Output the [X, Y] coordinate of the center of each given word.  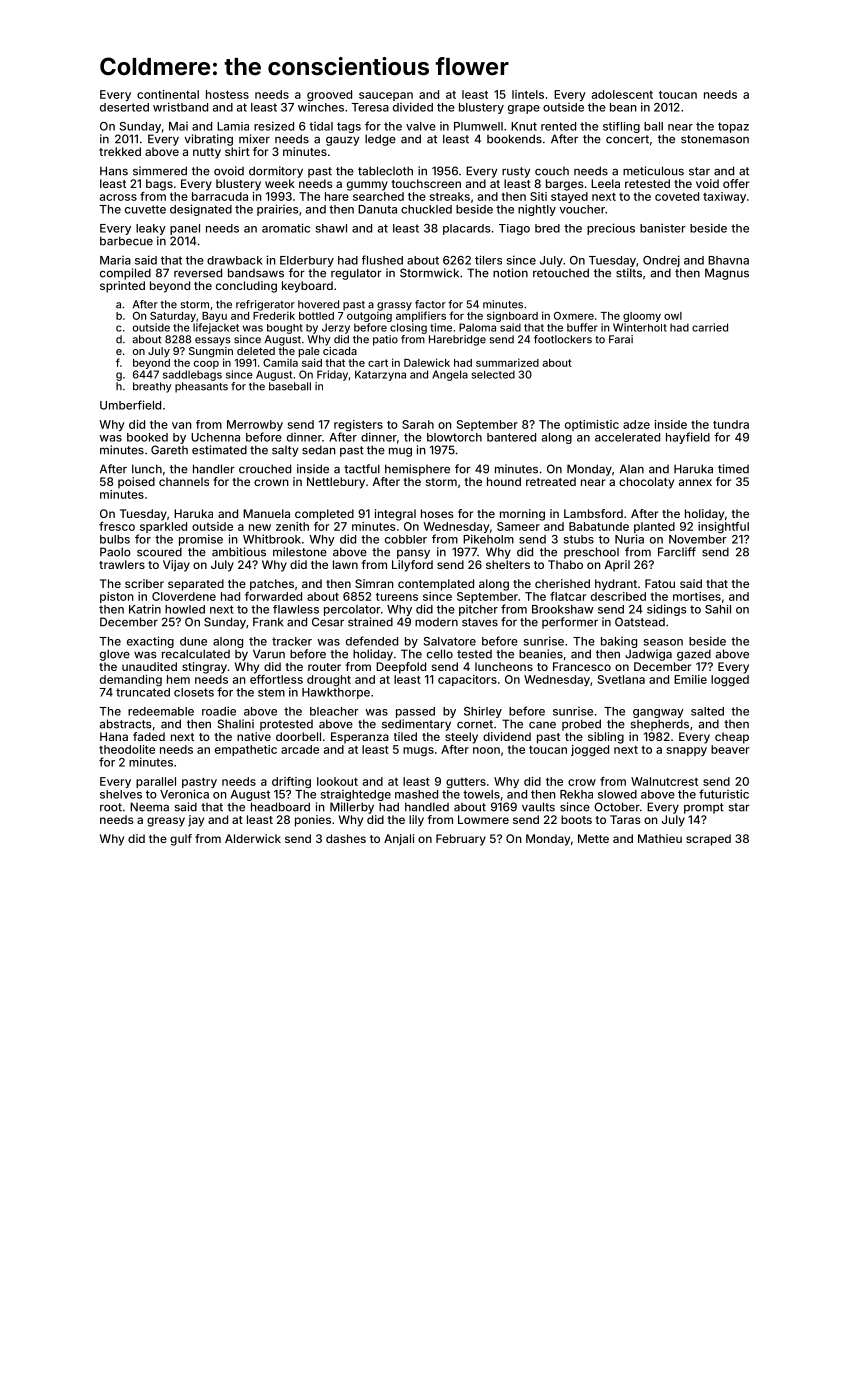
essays [213, 341]
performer [570, 623]
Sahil [718, 609]
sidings [667, 610]
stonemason [715, 139]
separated [196, 585]
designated [201, 210]
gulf [181, 840]
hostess [227, 94]
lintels [528, 94]
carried [710, 327]
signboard [512, 316]
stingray [204, 668]
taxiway [724, 197]
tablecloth [385, 171]
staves [480, 622]
